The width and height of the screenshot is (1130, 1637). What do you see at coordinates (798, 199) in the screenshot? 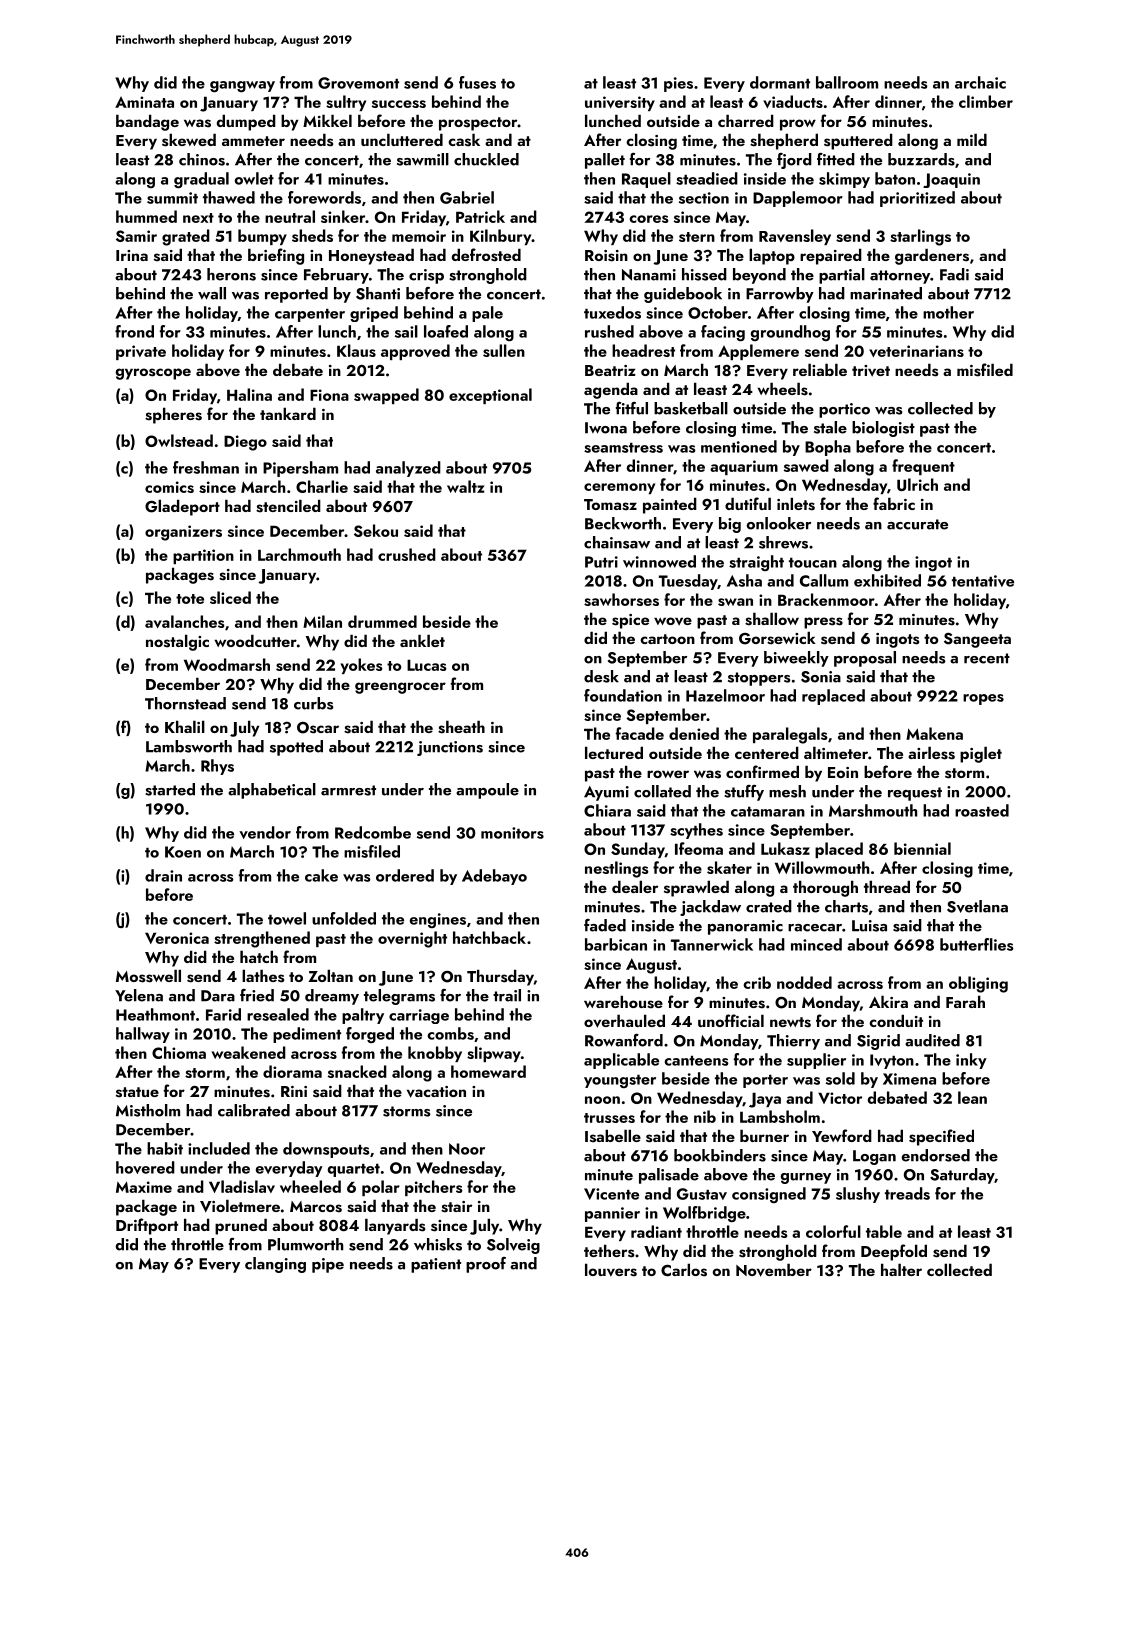
I see `Dapplemoor` at bounding box center [798, 199].
